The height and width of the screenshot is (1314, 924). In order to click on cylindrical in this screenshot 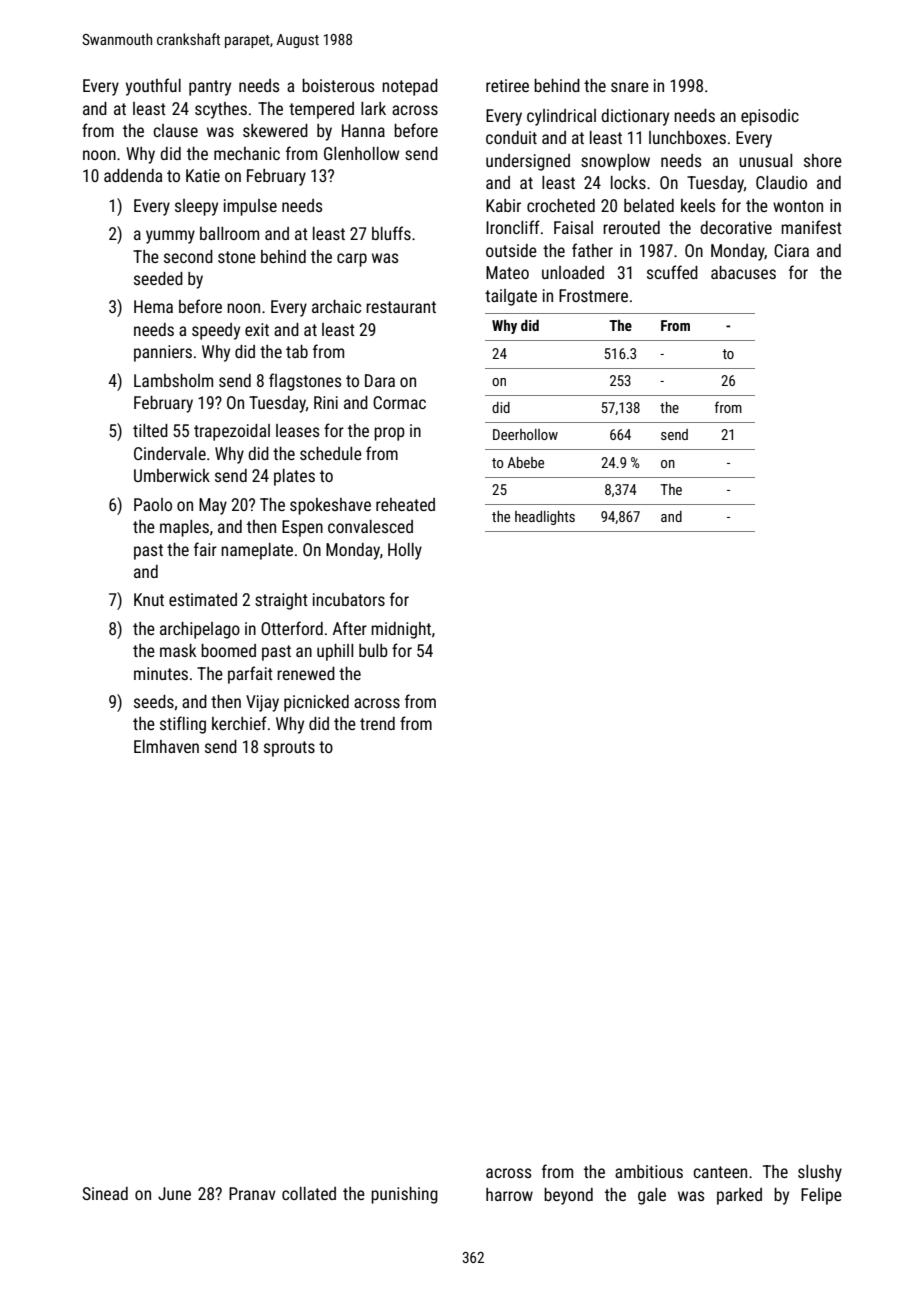, I will do `click(561, 117)`.
